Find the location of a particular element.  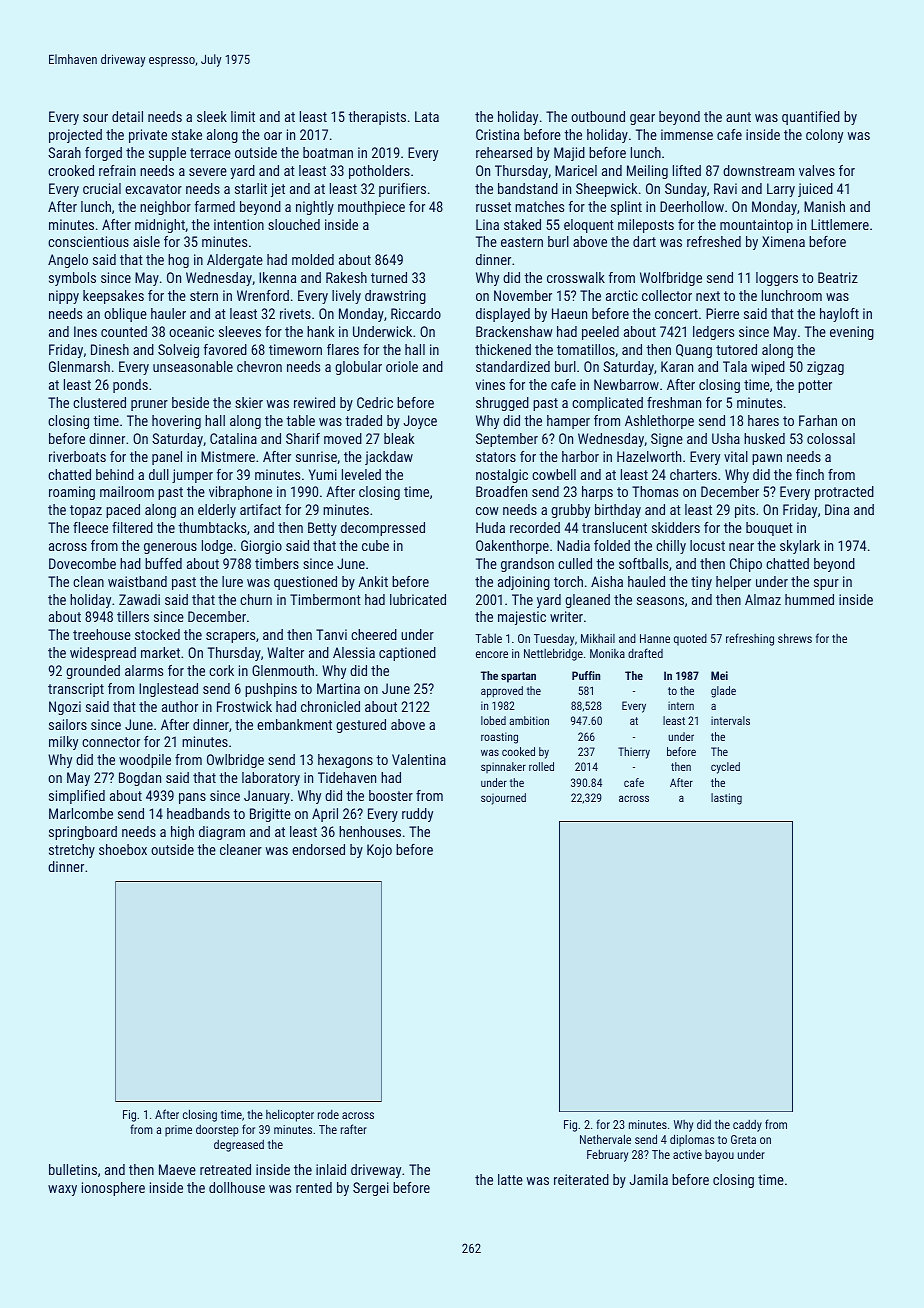

Jamila is located at coordinates (648, 1179).
